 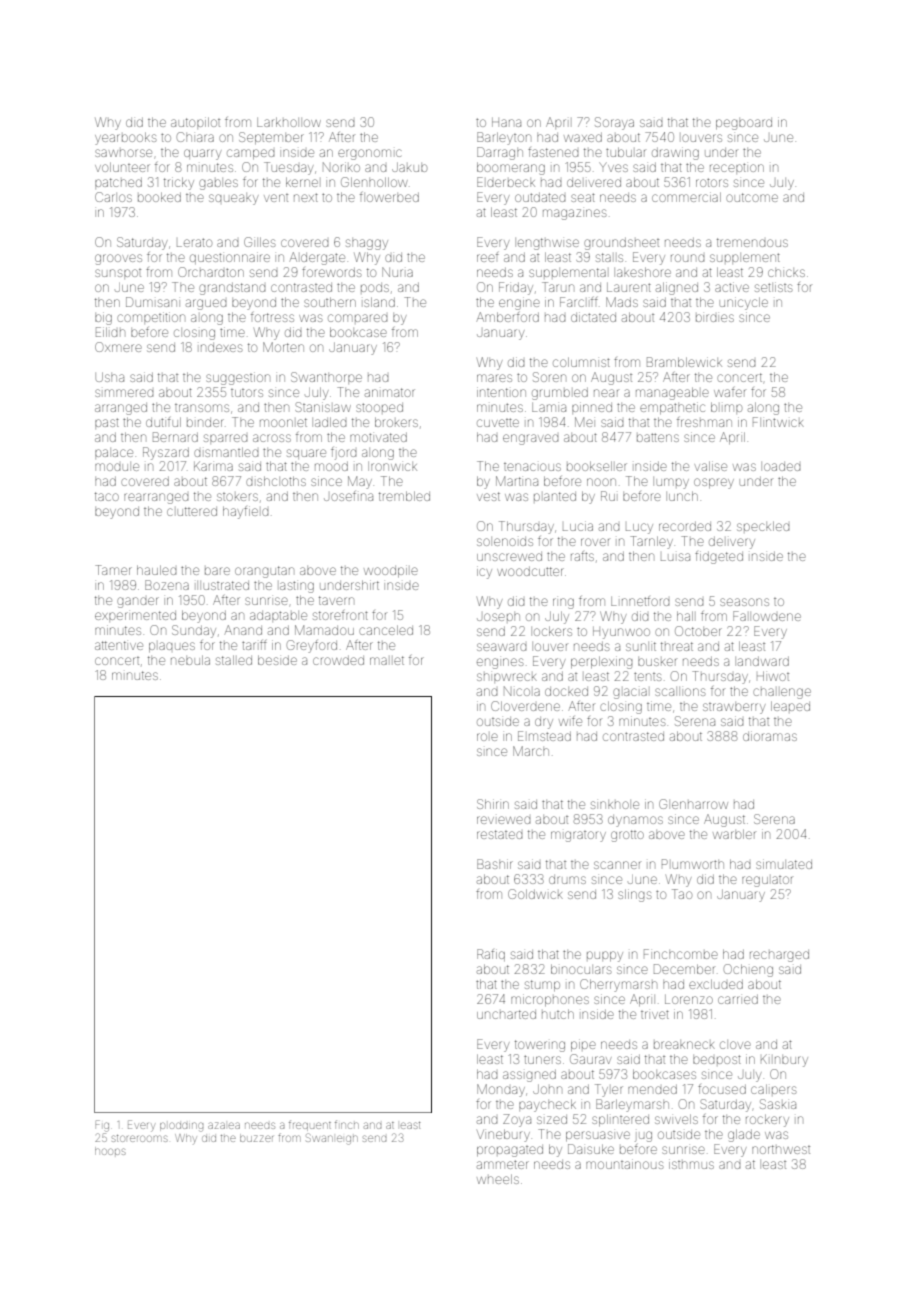 I want to click on Flintwick, so click(x=778, y=422).
